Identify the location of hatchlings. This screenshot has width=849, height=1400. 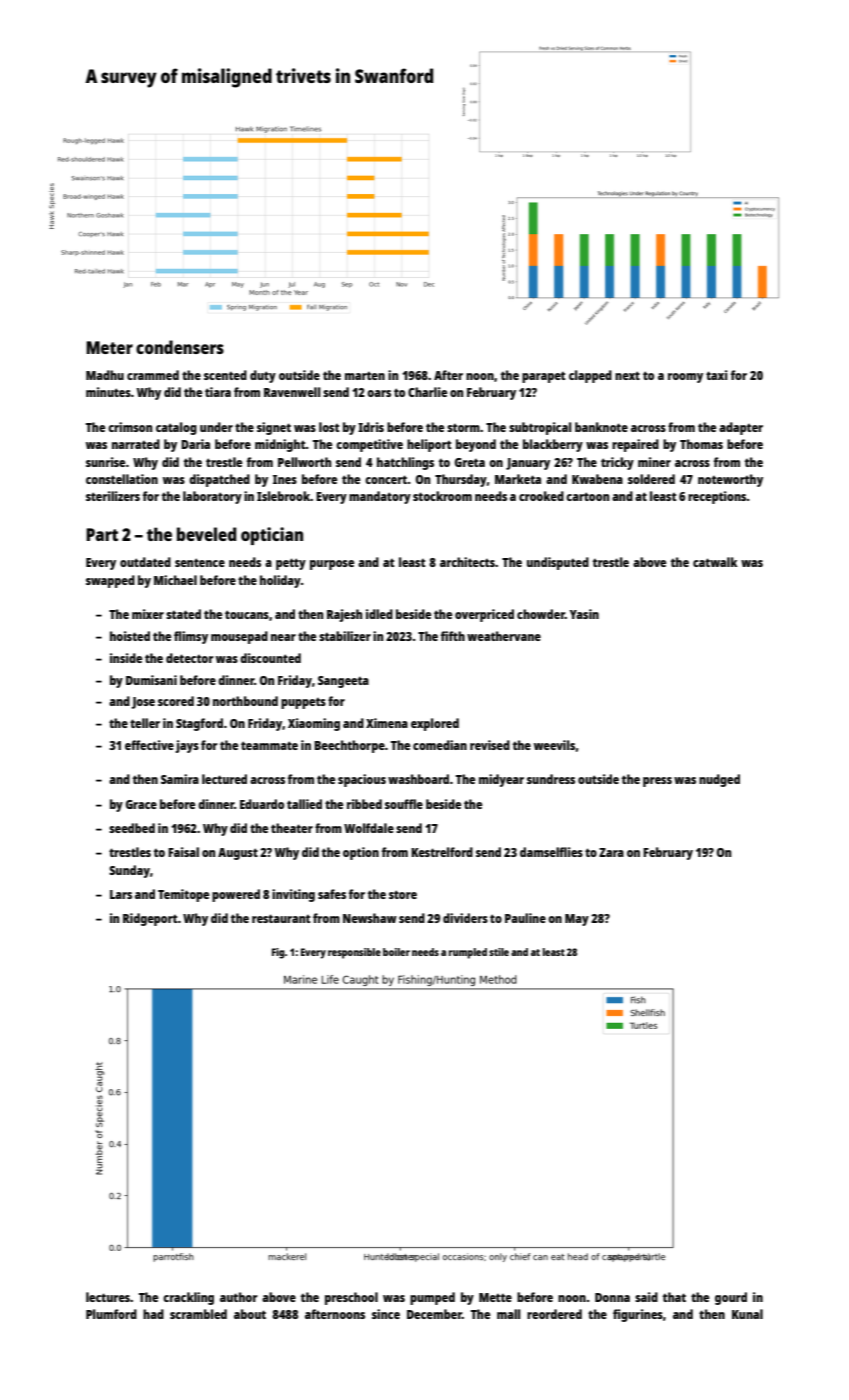
(405, 463).
